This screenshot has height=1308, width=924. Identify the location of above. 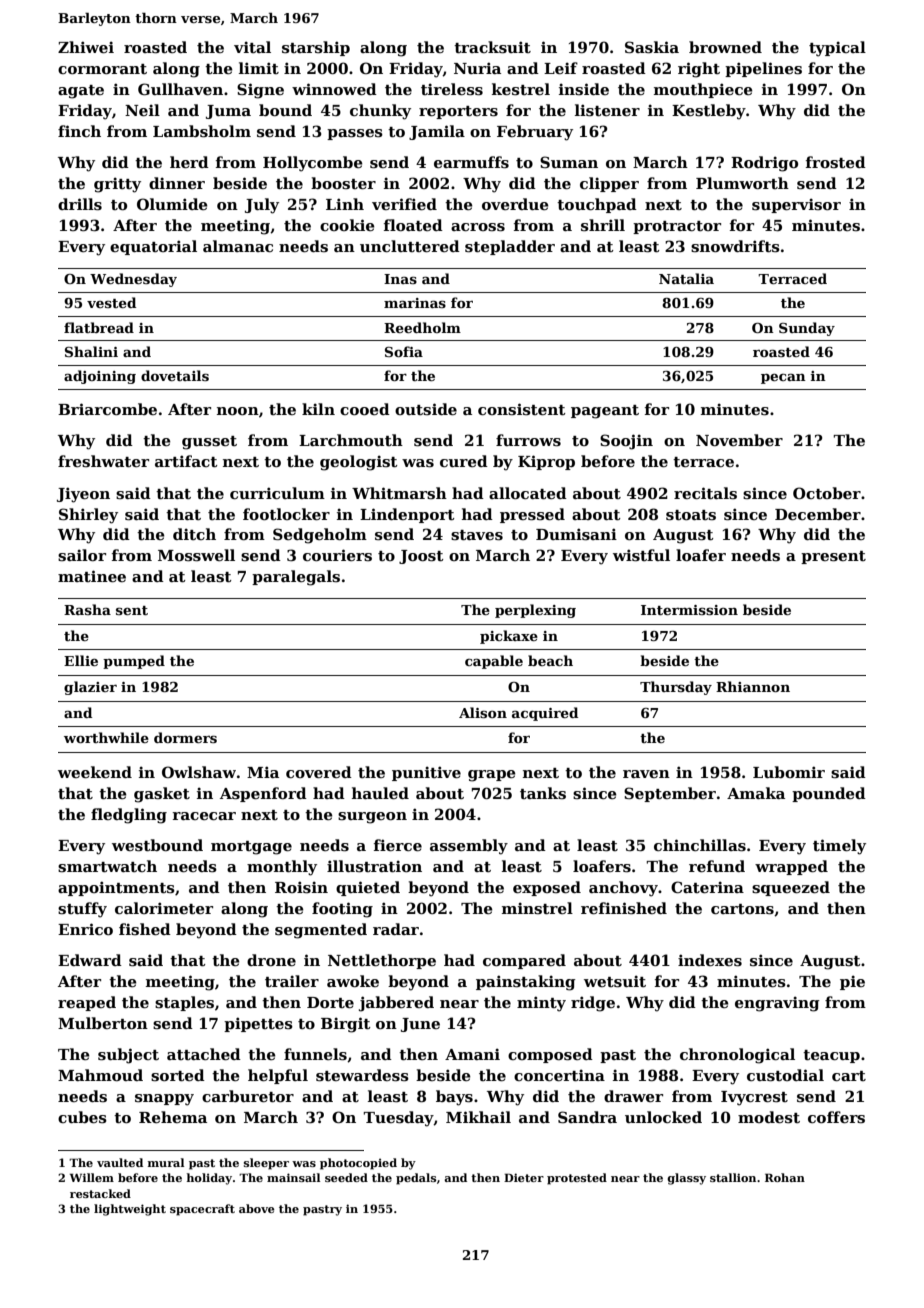
(257, 1208).
